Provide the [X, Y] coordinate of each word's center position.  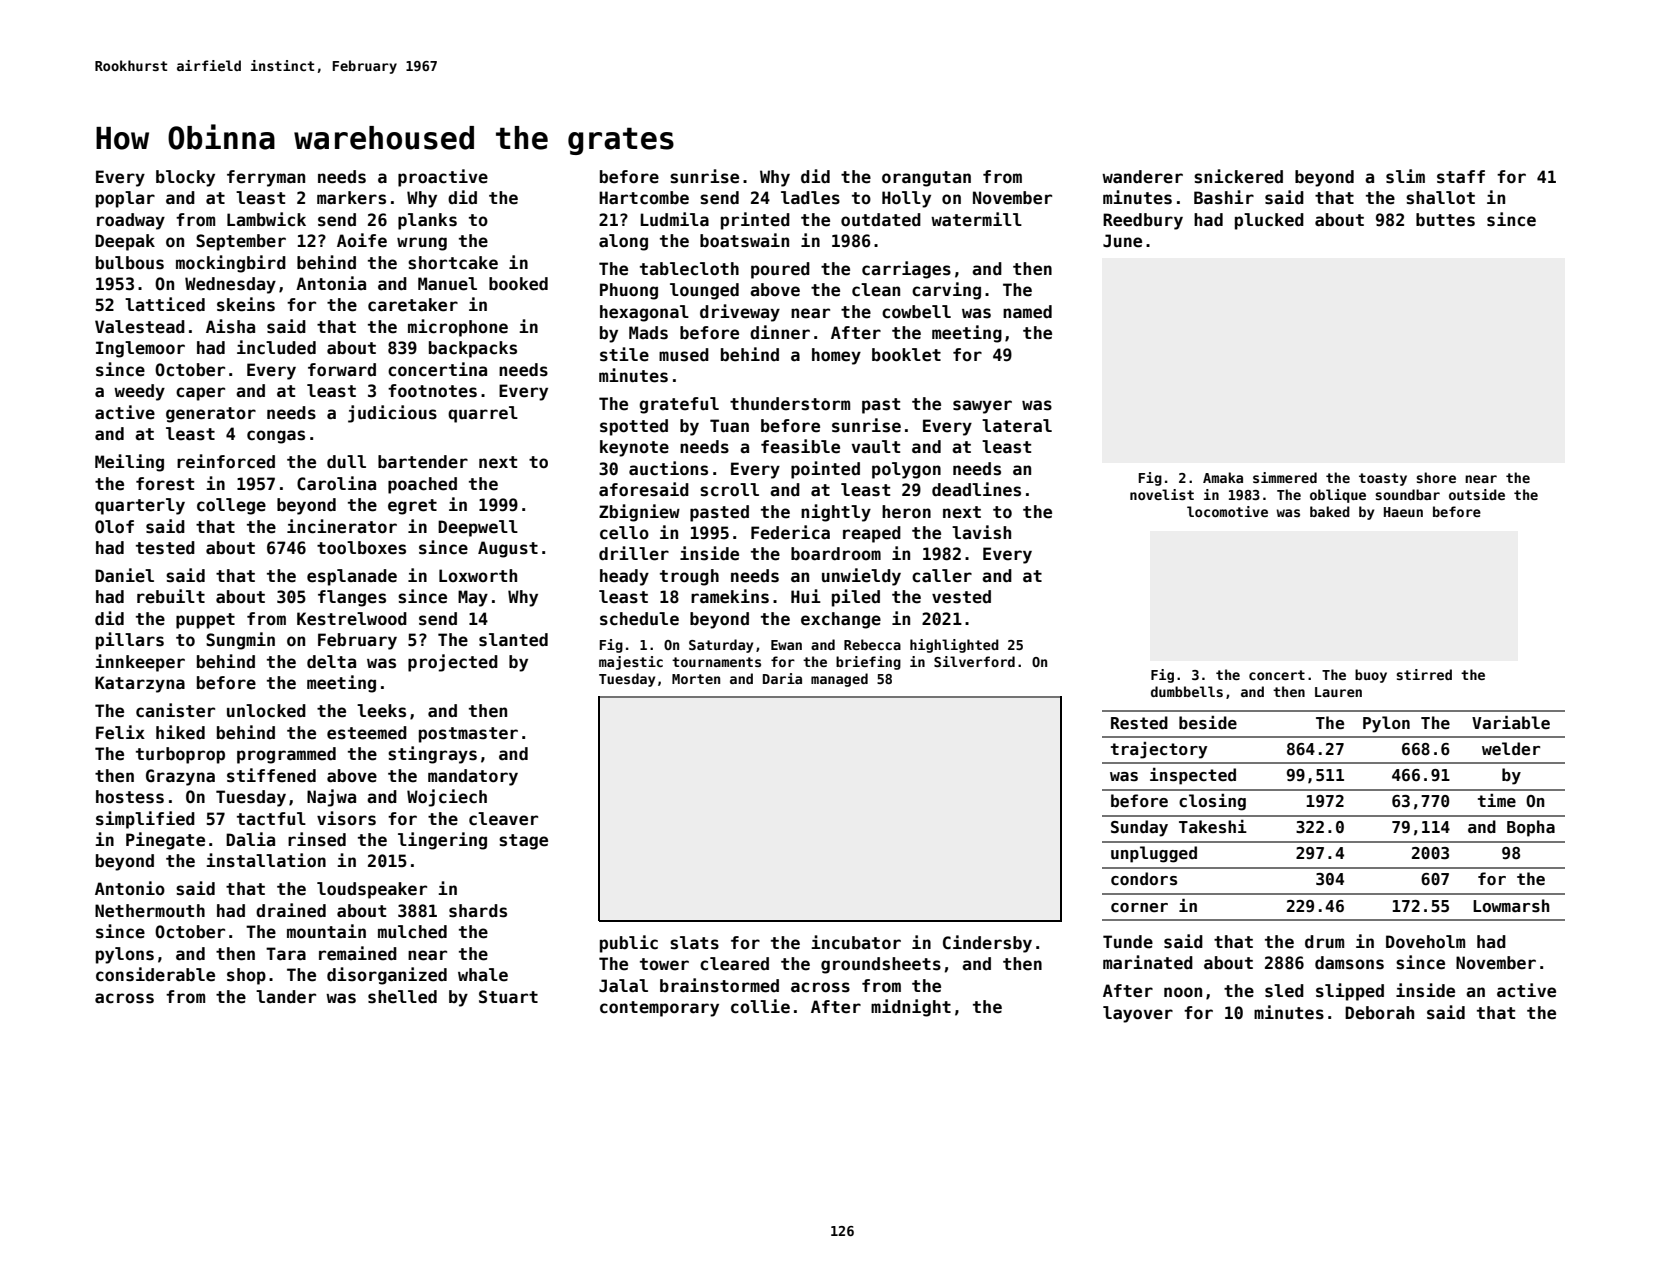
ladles [810, 198]
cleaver [503, 819]
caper [200, 394]
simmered [1285, 477]
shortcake [453, 263]
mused [684, 355]
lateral [1017, 426]
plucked [1269, 221]
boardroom [836, 554]
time [1497, 801]
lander [286, 997]
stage [523, 842]
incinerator [342, 526]
